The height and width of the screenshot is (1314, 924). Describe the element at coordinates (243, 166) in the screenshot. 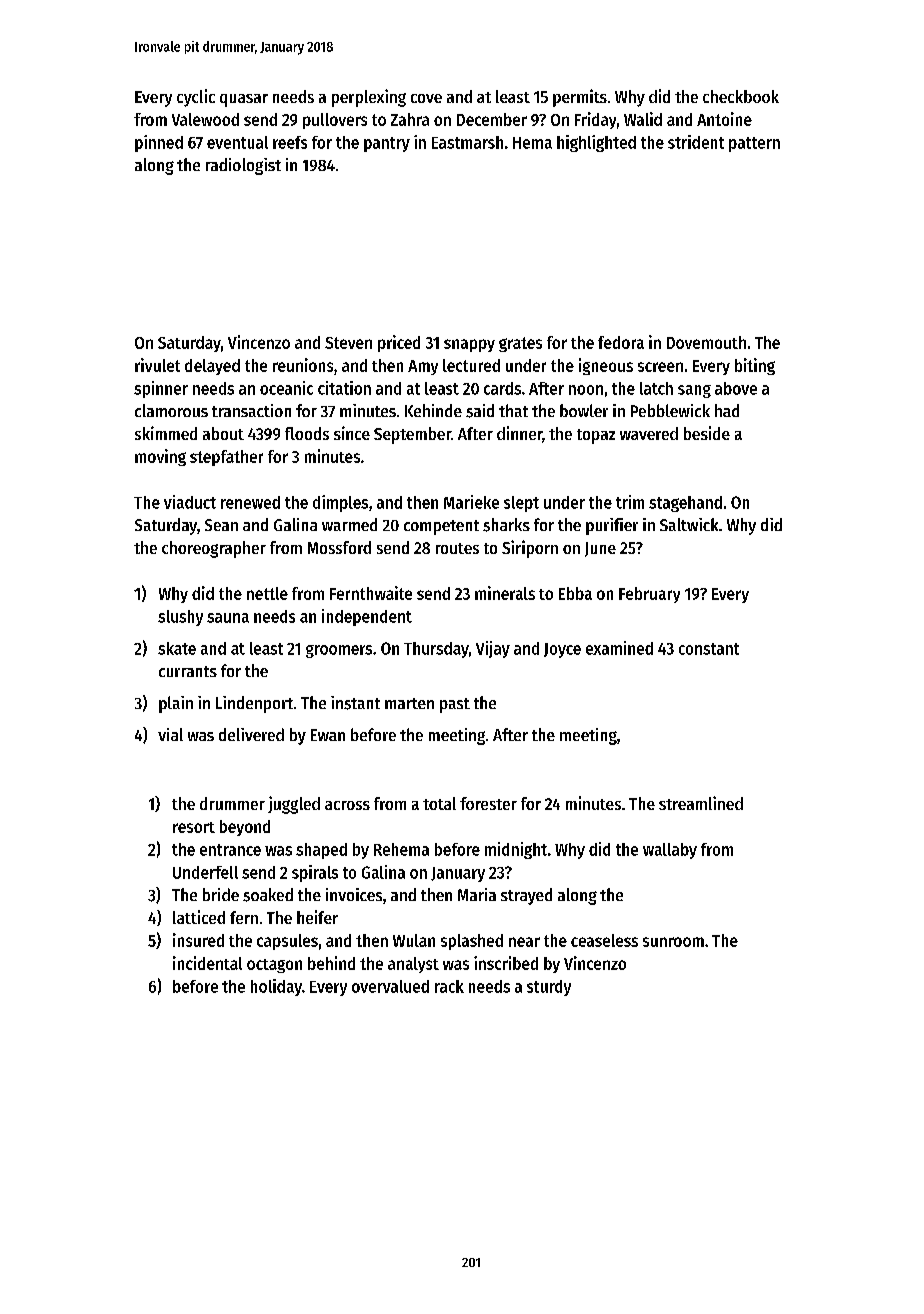

I see `radiologist` at that location.
